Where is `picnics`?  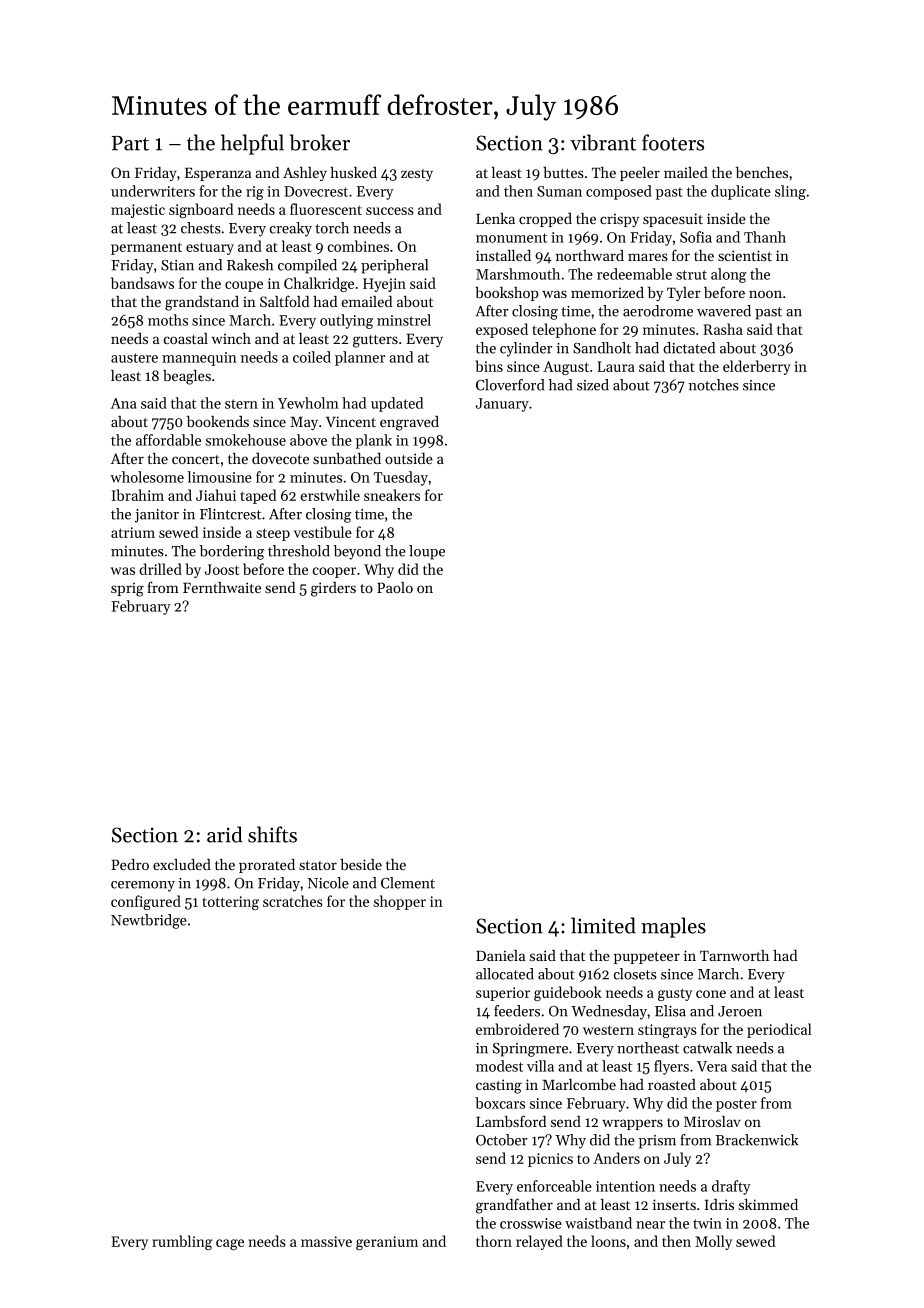 picnics is located at coordinates (550, 1160).
